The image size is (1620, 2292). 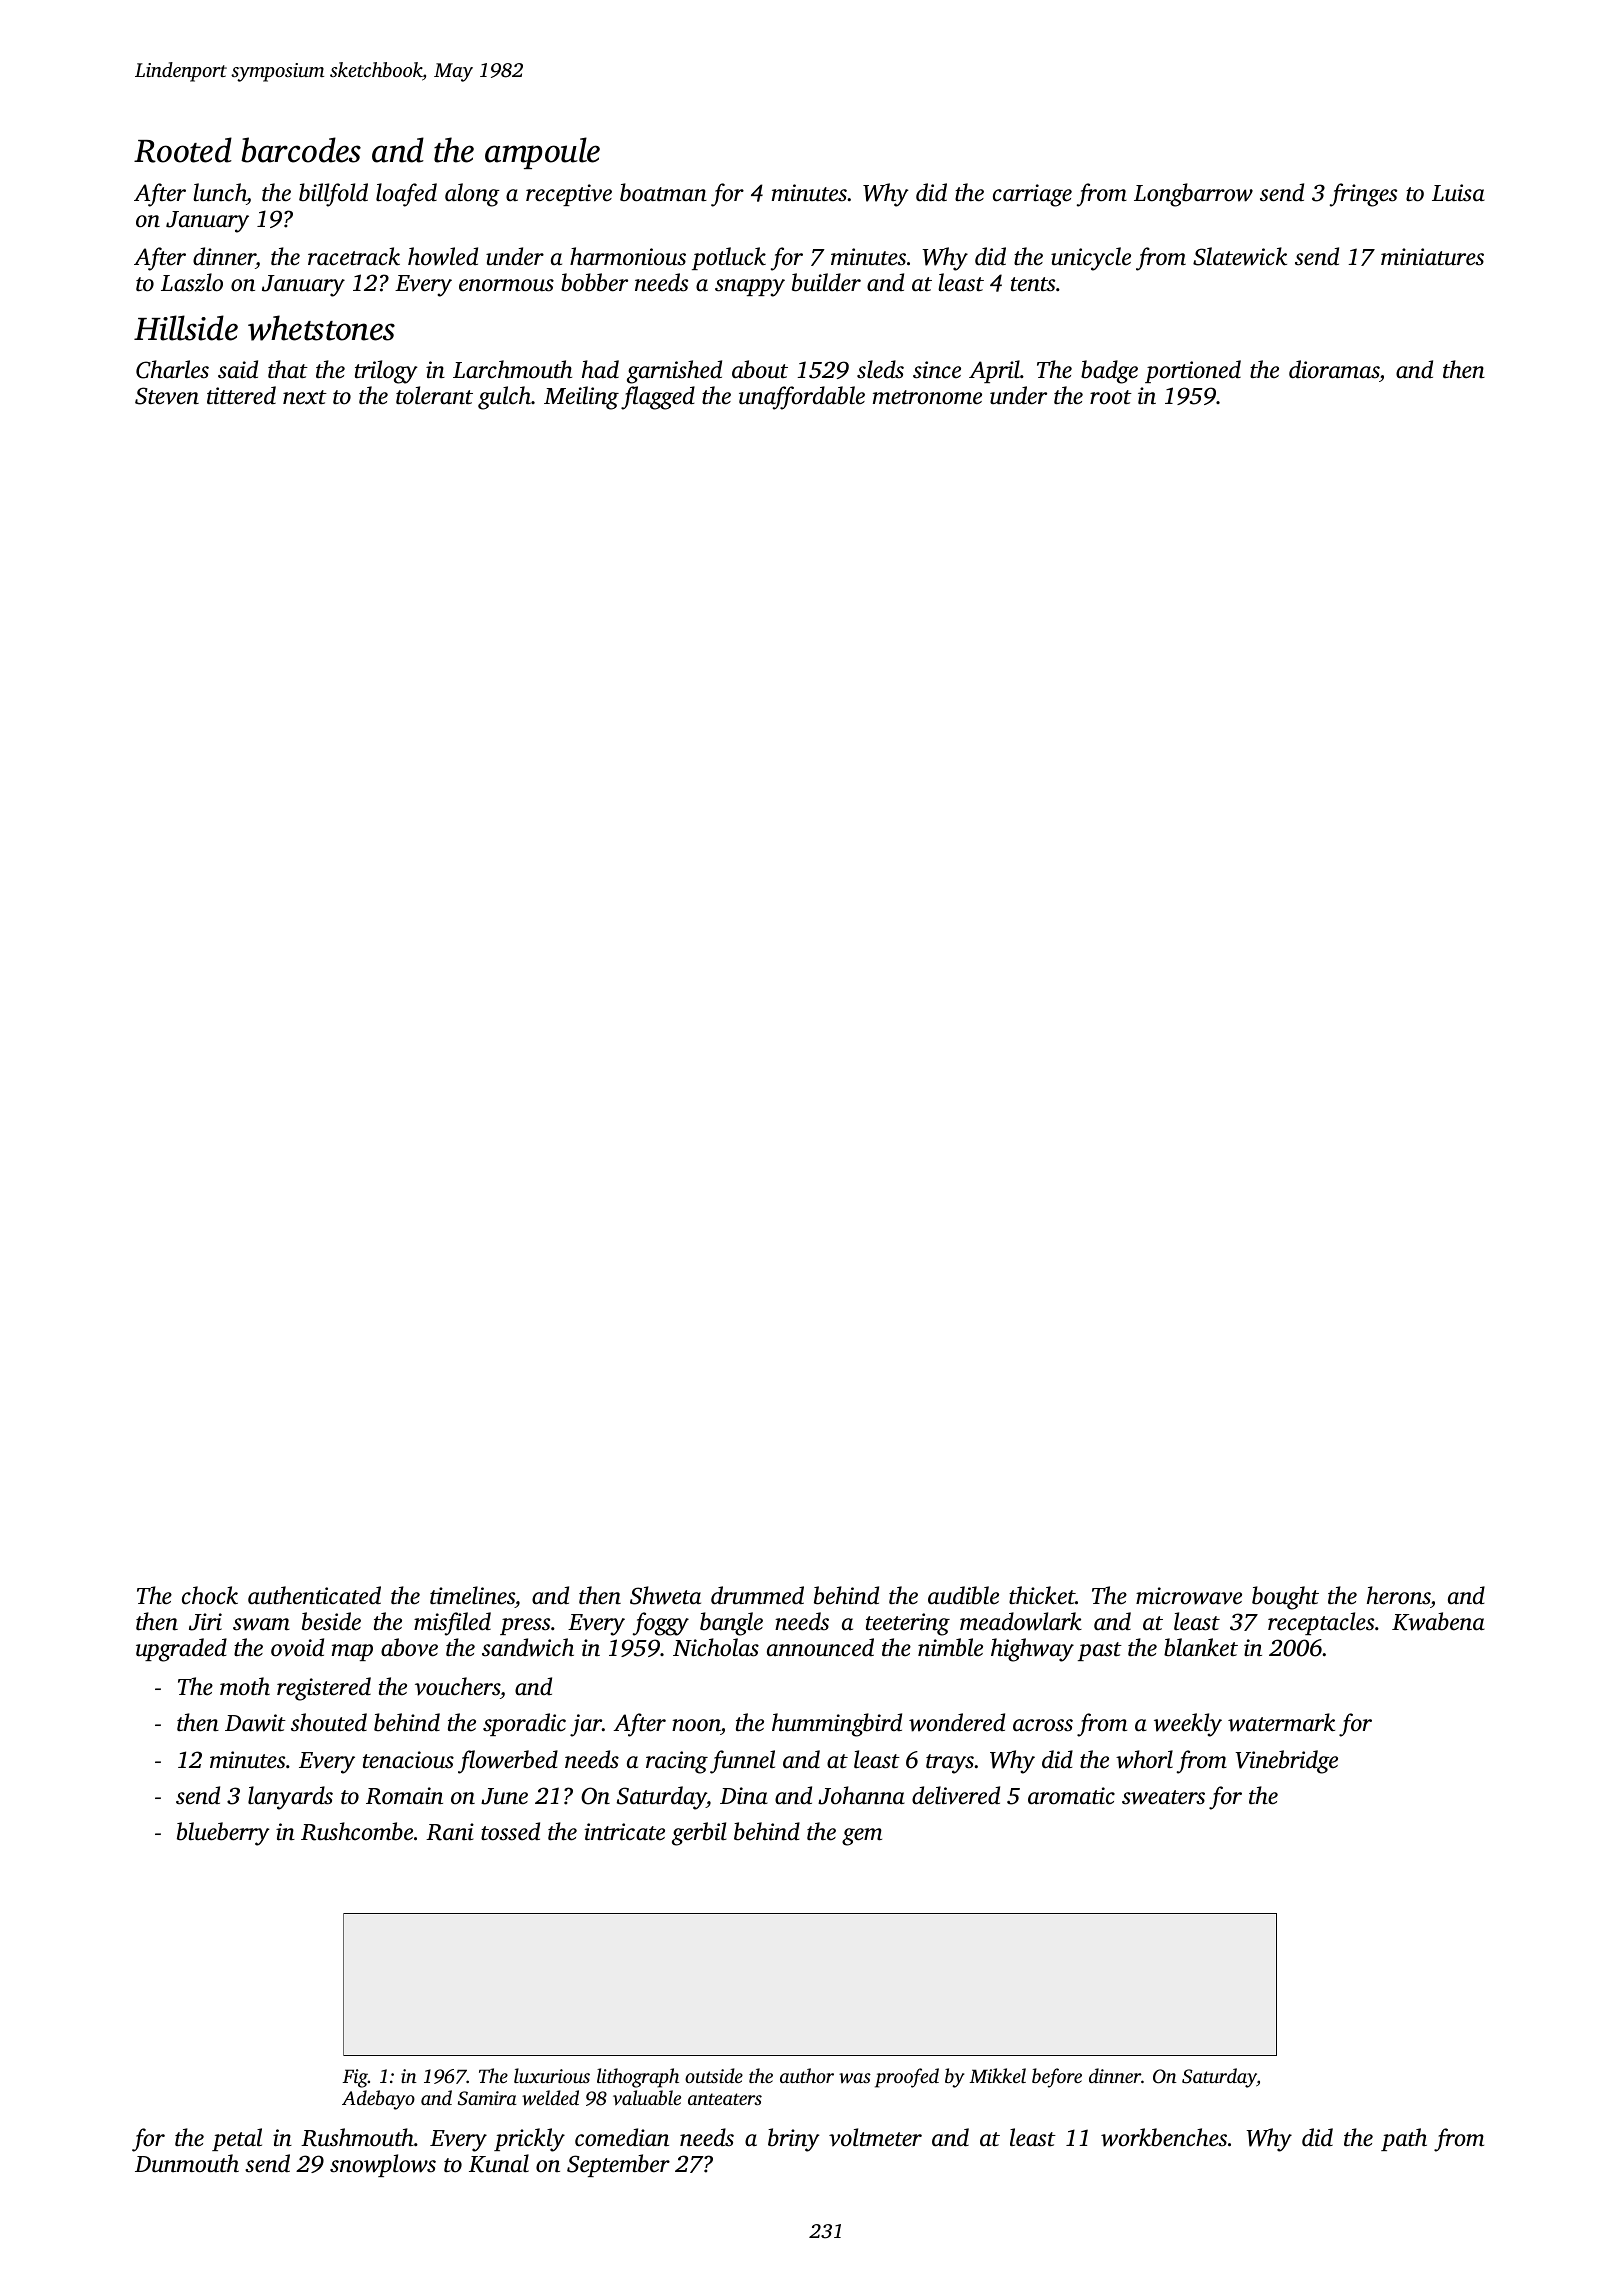 What do you see at coordinates (354, 256) in the document?
I see `racetrack` at bounding box center [354, 256].
